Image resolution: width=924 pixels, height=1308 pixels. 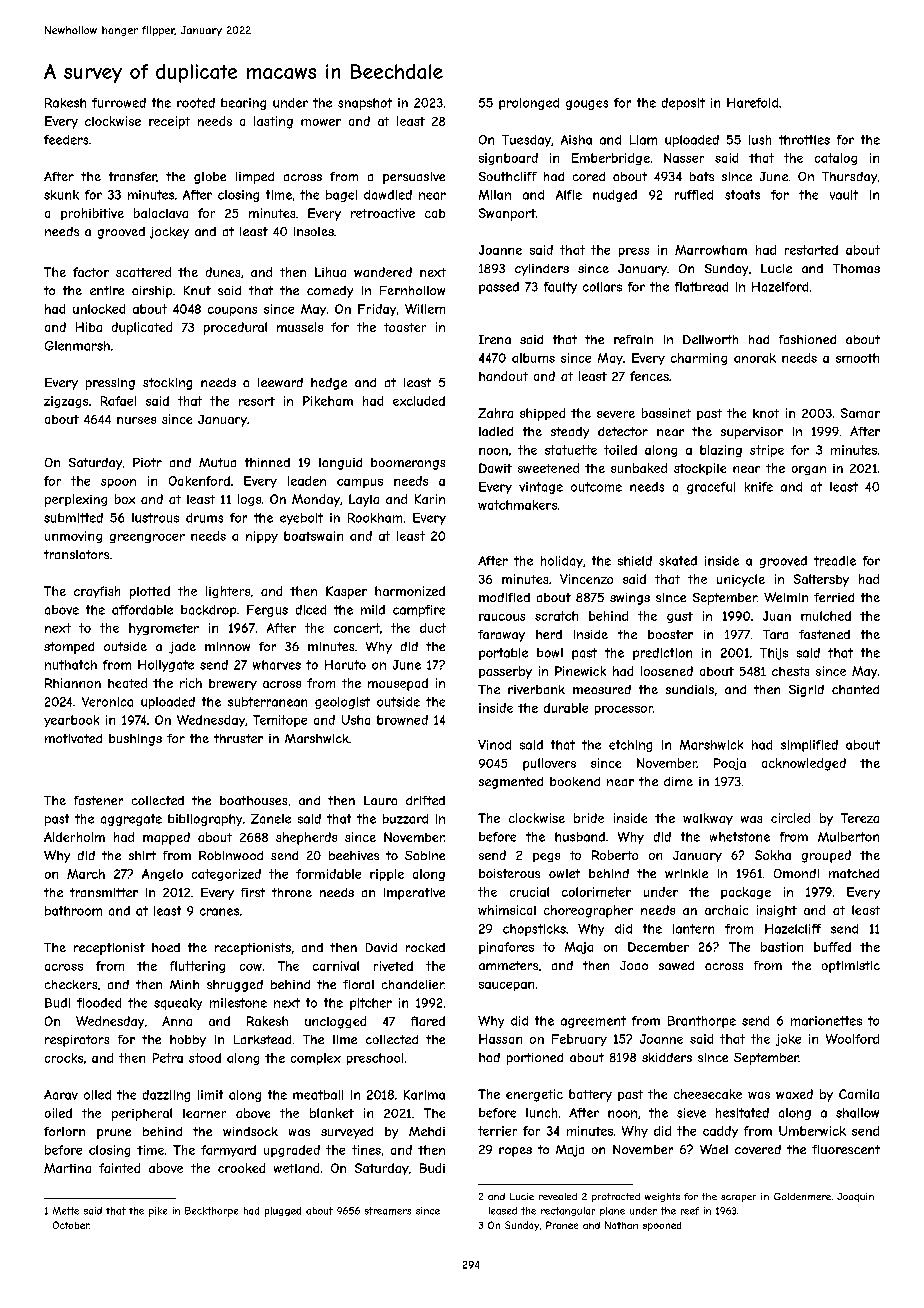 I want to click on crooked, so click(x=241, y=1168).
